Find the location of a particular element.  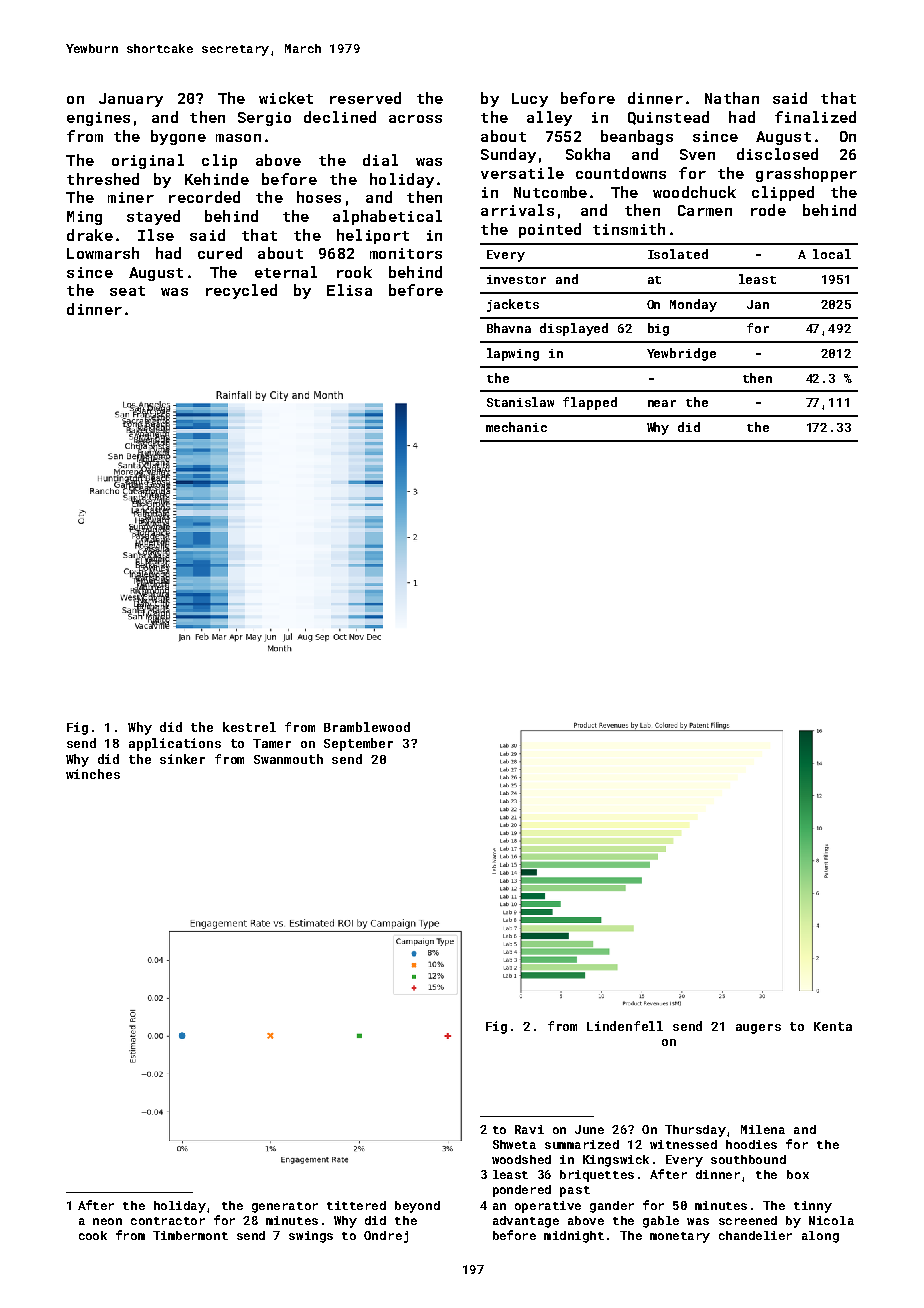

finalized is located at coordinates (815, 117).
